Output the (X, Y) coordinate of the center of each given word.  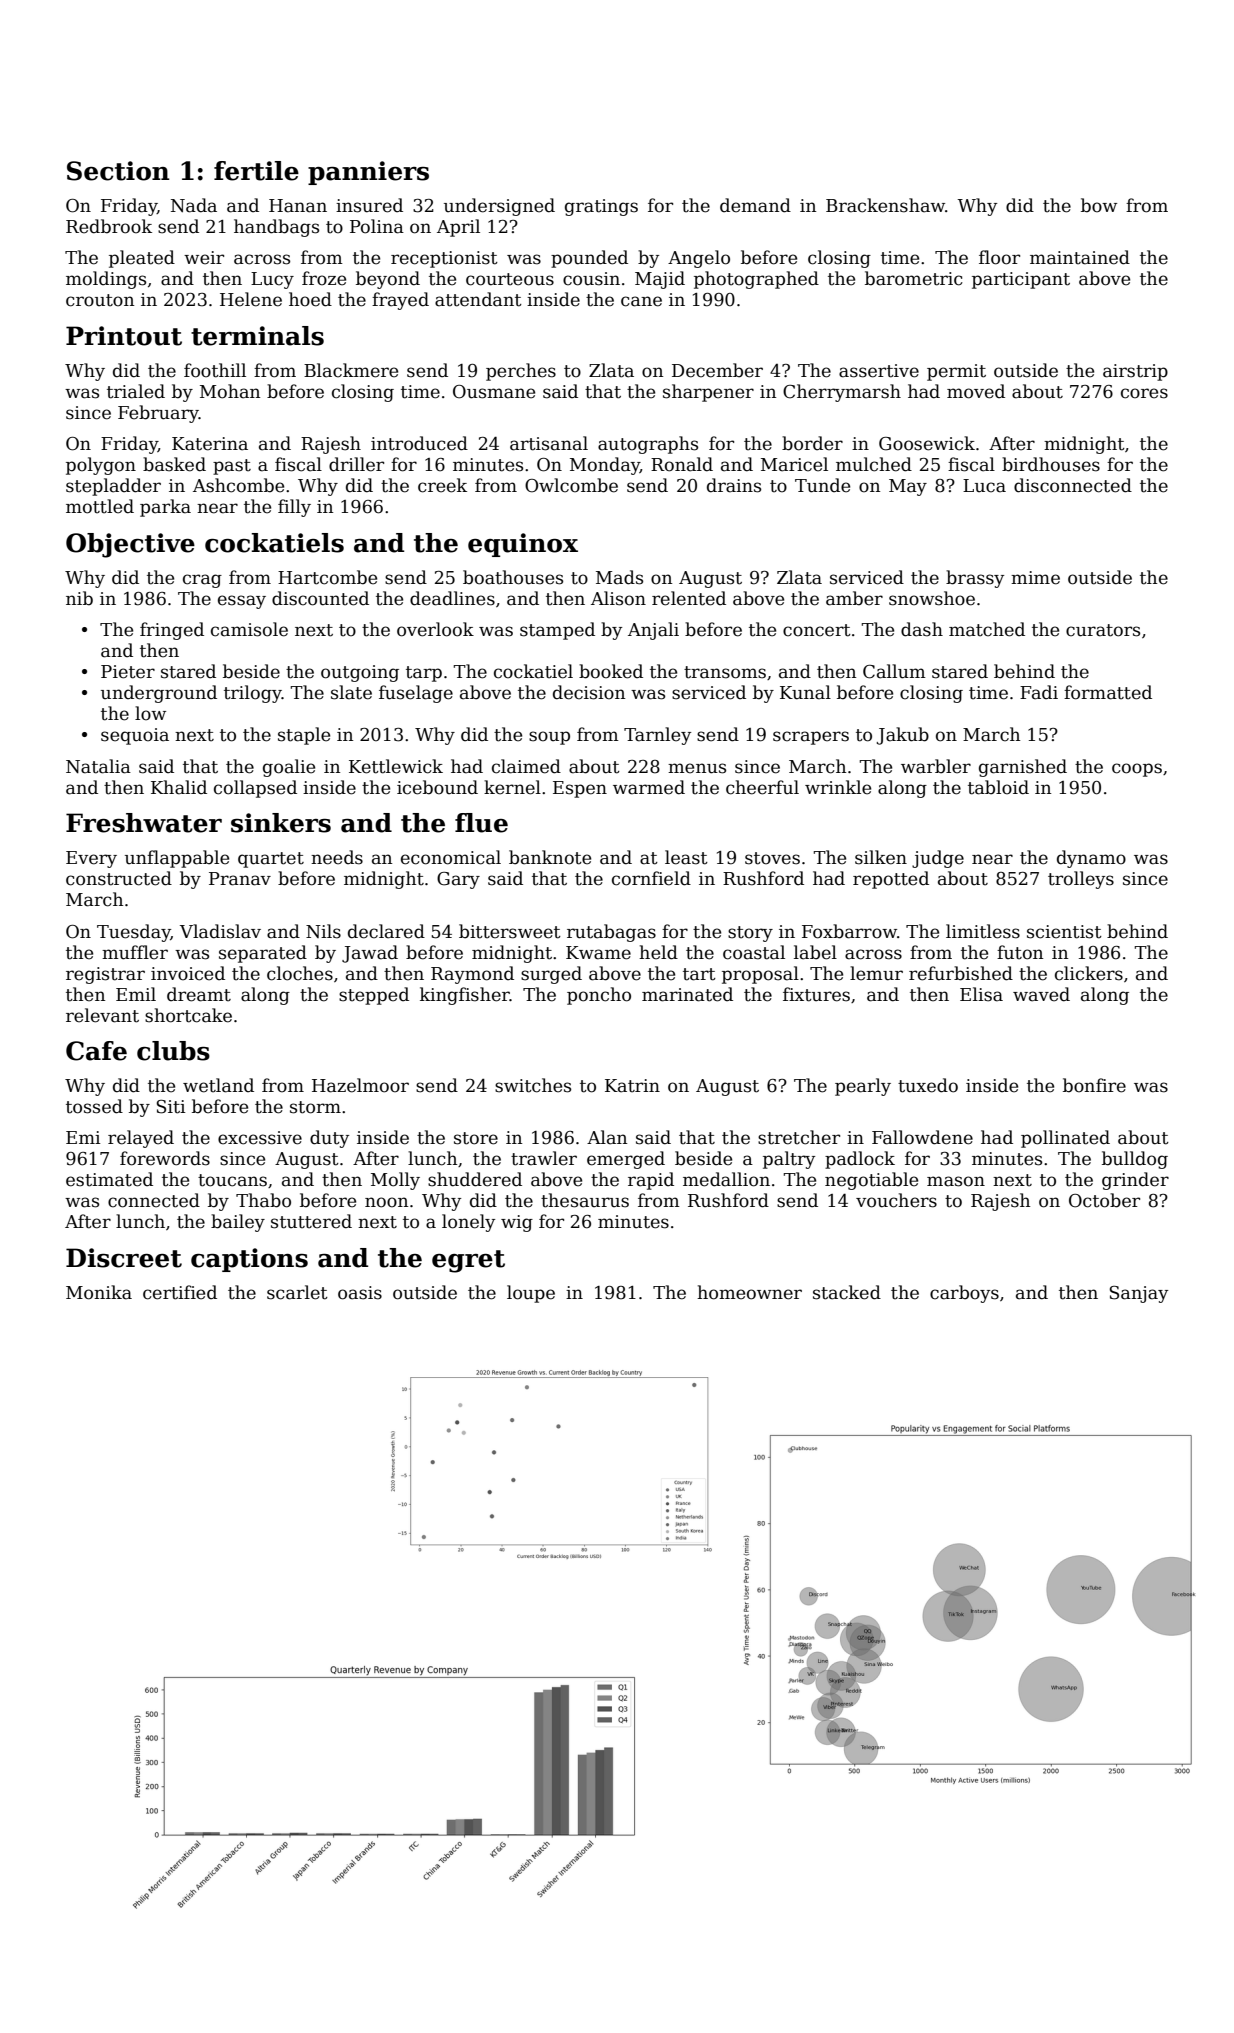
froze (324, 278)
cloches (300, 973)
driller (356, 464)
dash (922, 629)
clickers (1089, 973)
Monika (99, 1292)
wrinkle (838, 787)
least (686, 857)
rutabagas (611, 933)
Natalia (98, 766)
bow (1099, 205)
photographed (756, 280)
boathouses (513, 577)
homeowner (749, 1292)
